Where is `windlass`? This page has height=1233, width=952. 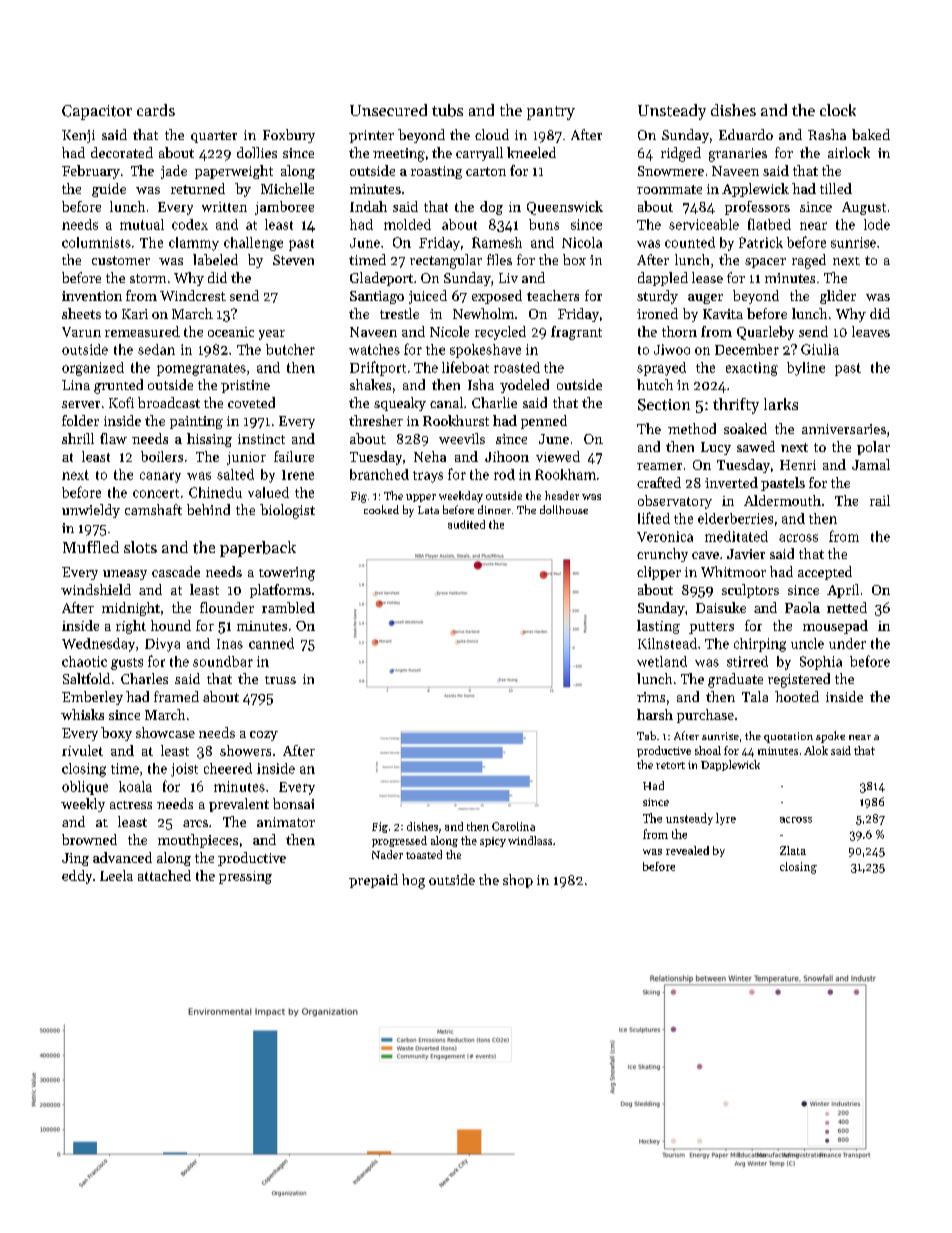 windlass is located at coordinates (530, 840).
